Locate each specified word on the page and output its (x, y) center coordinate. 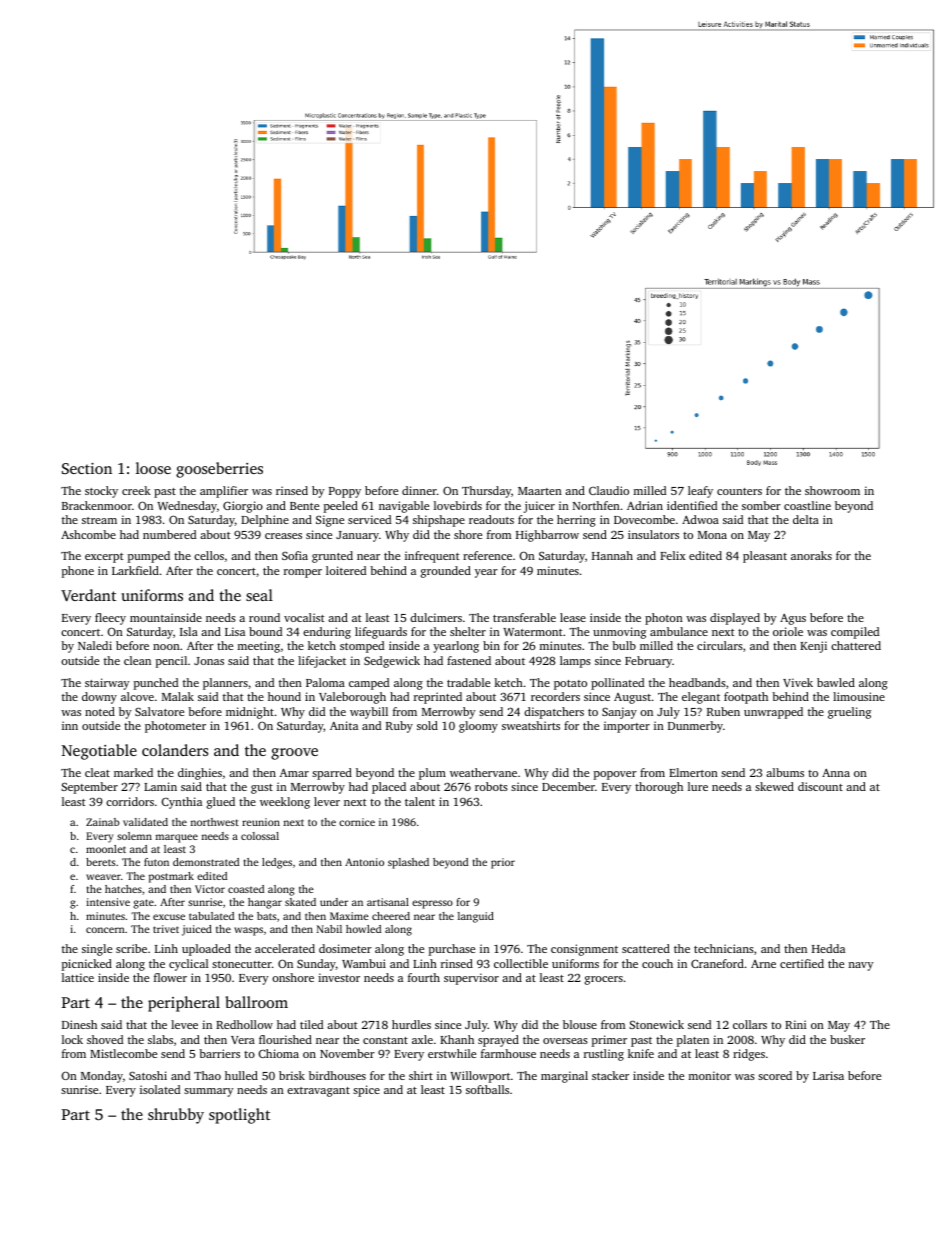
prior (503, 863)
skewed (774, 786)
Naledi (95, 645)
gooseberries (219, 470)
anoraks (811, 555)
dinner (419, 490)
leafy (700, 492)
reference (487, 555)
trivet (166, 929)
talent (420, 801)
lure (698, 786)
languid (476, 917)
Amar (294, 772)
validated (145, 822)
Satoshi (148, 1075)
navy (861, 966)
